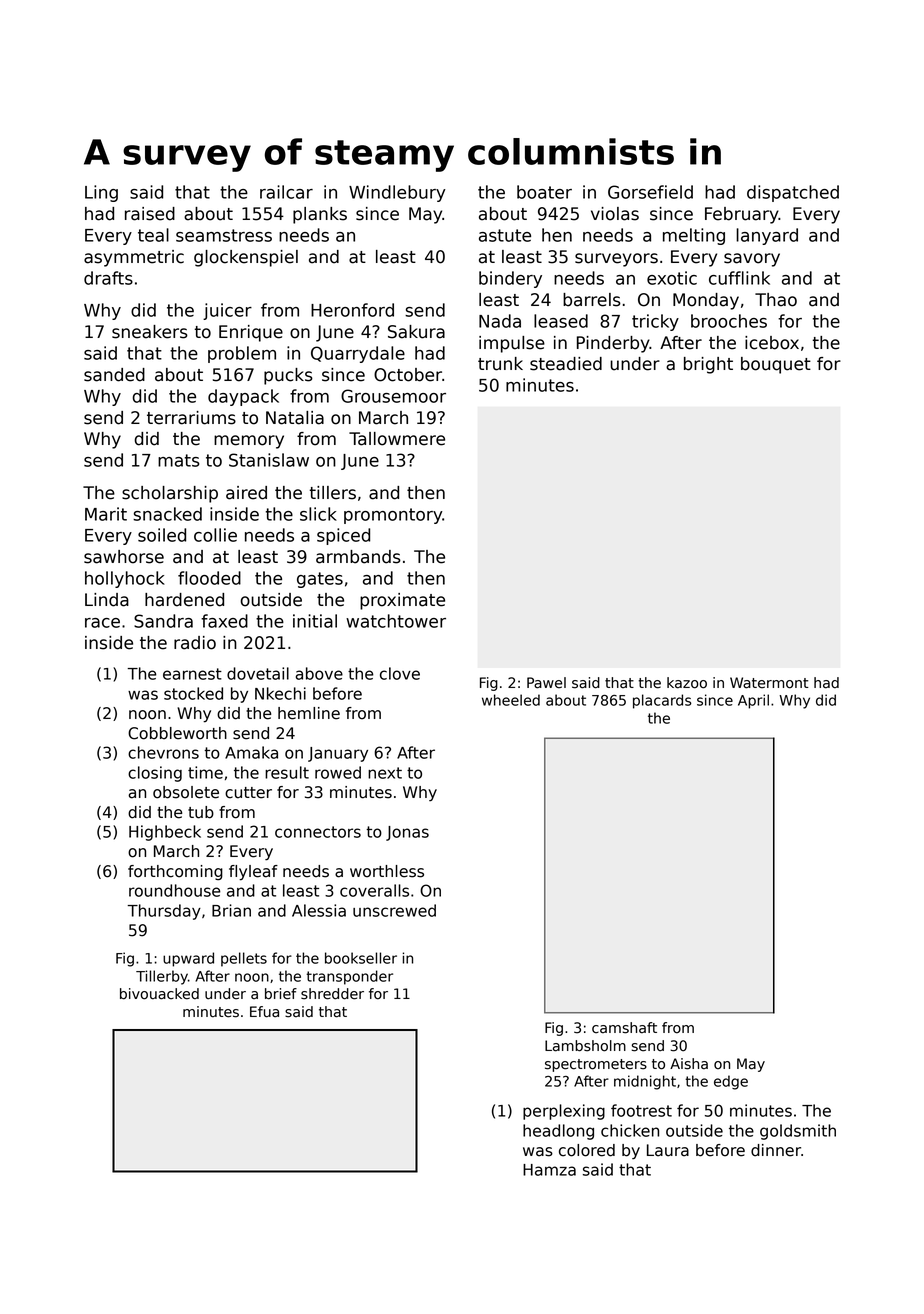 This screenshot has height=1314, width=924. What do you see at coordinates (731, 1082) in the screenshot?
I see `edge` at bounding box center [731, 1082].
